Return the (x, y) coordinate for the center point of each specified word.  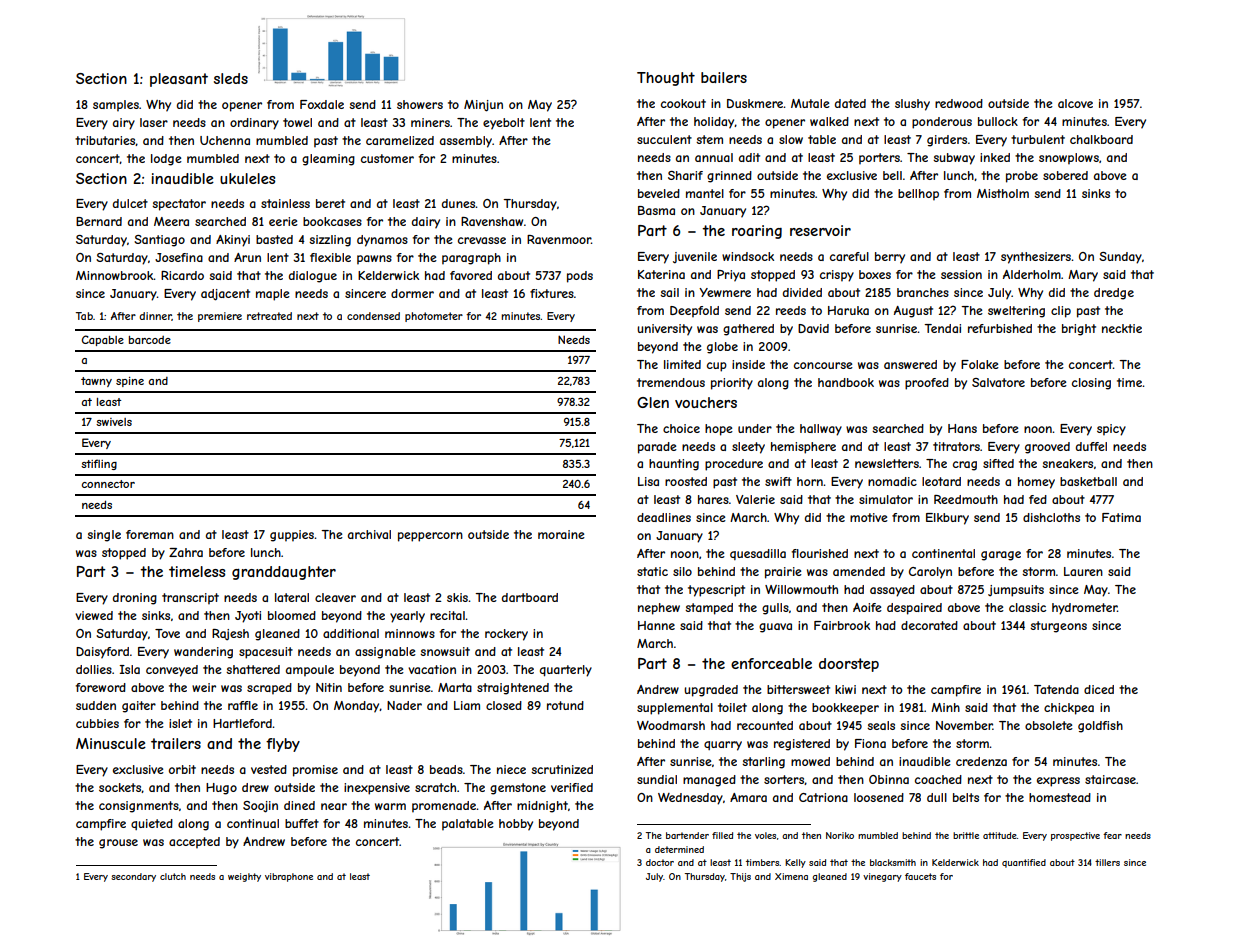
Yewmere (725, 292)
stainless (285, 203)
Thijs (740, 877)
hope (719, 430)
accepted (194, 843)
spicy (1111, 430)
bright (1079, 330)
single (104, 536)
